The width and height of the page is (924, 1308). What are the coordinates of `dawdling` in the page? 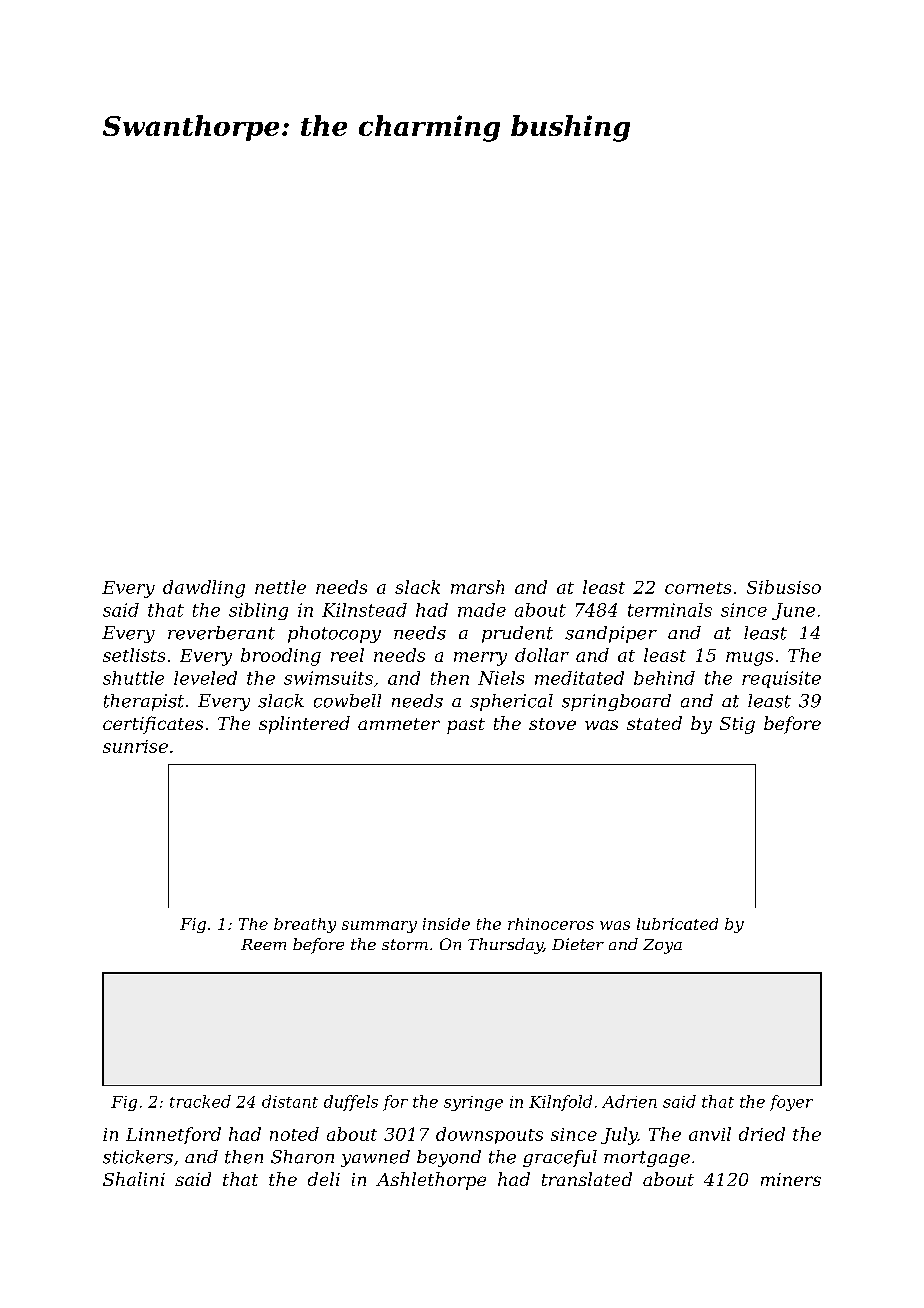 It's located at (204, 589).
